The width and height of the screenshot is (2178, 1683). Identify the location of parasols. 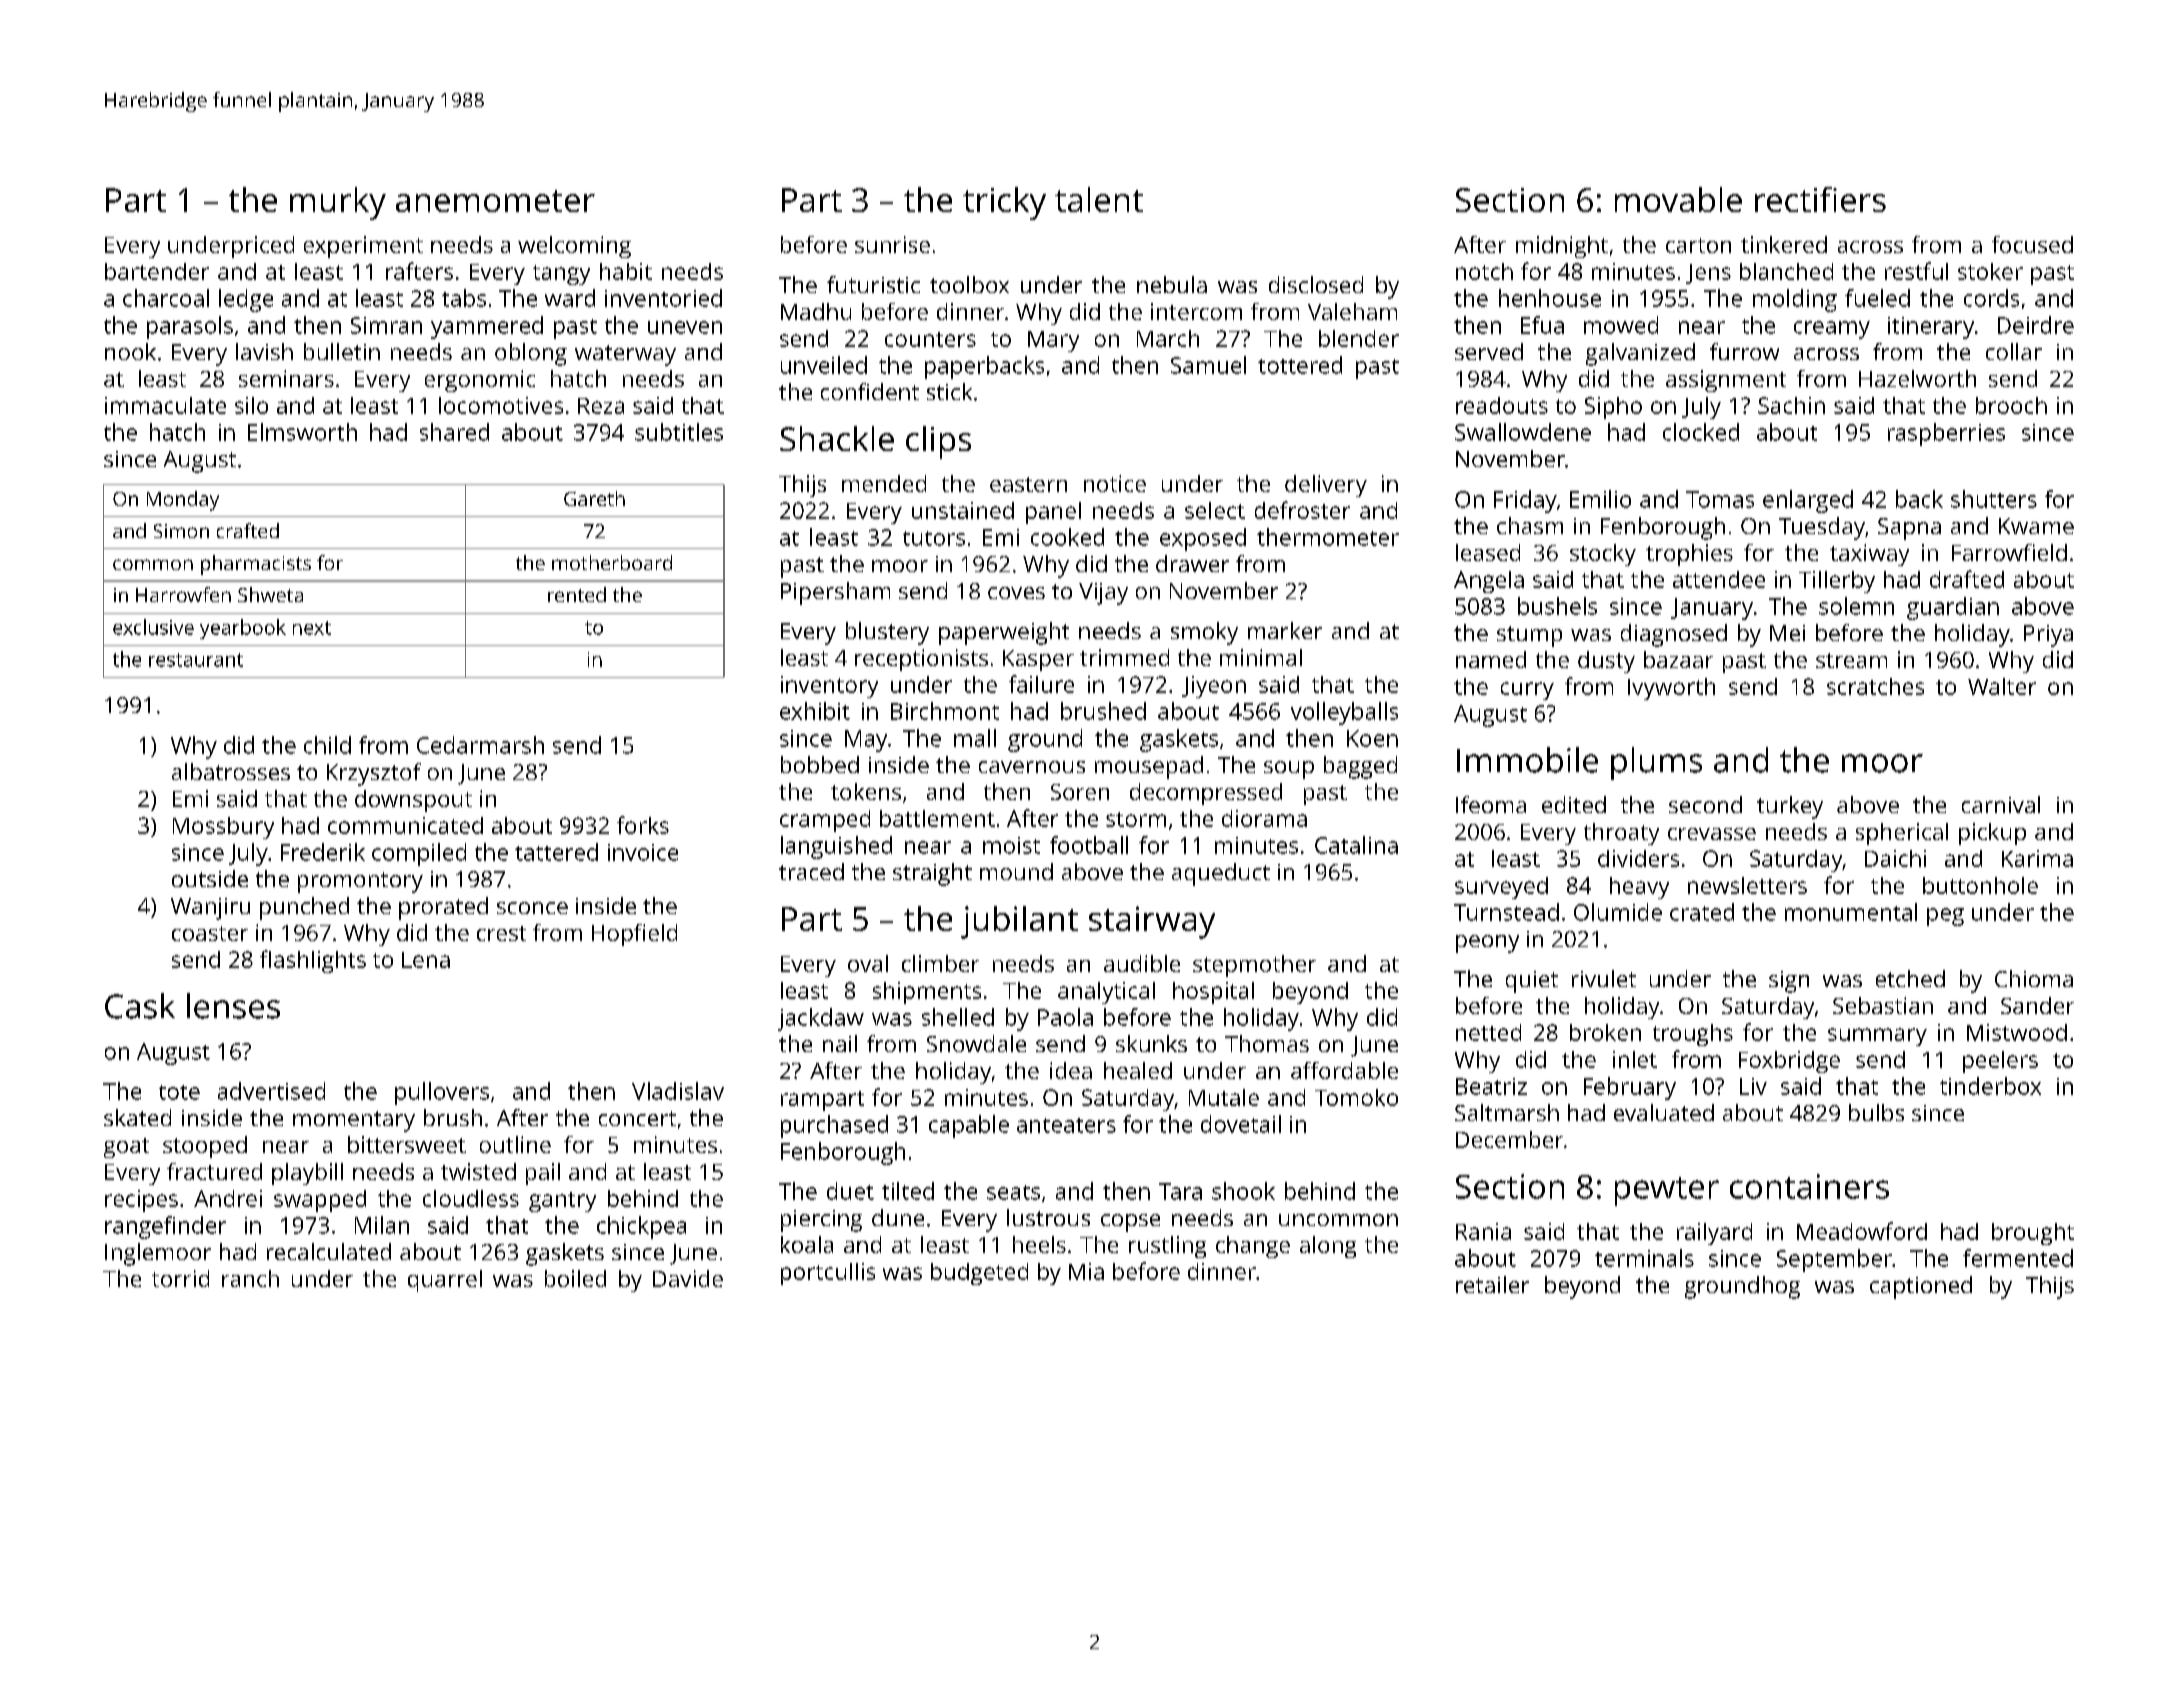
(190, 327).
